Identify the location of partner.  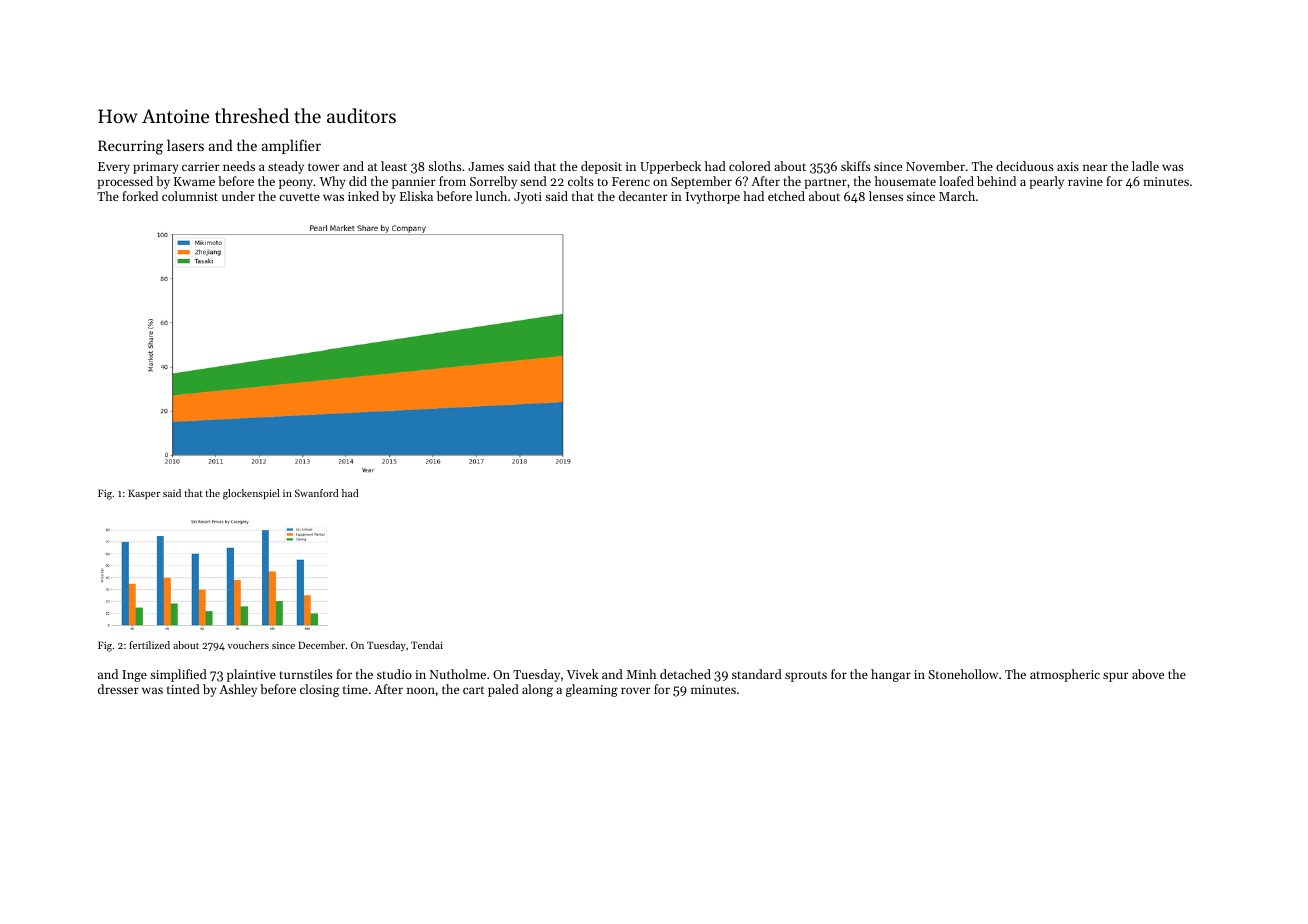
(825, 183).
